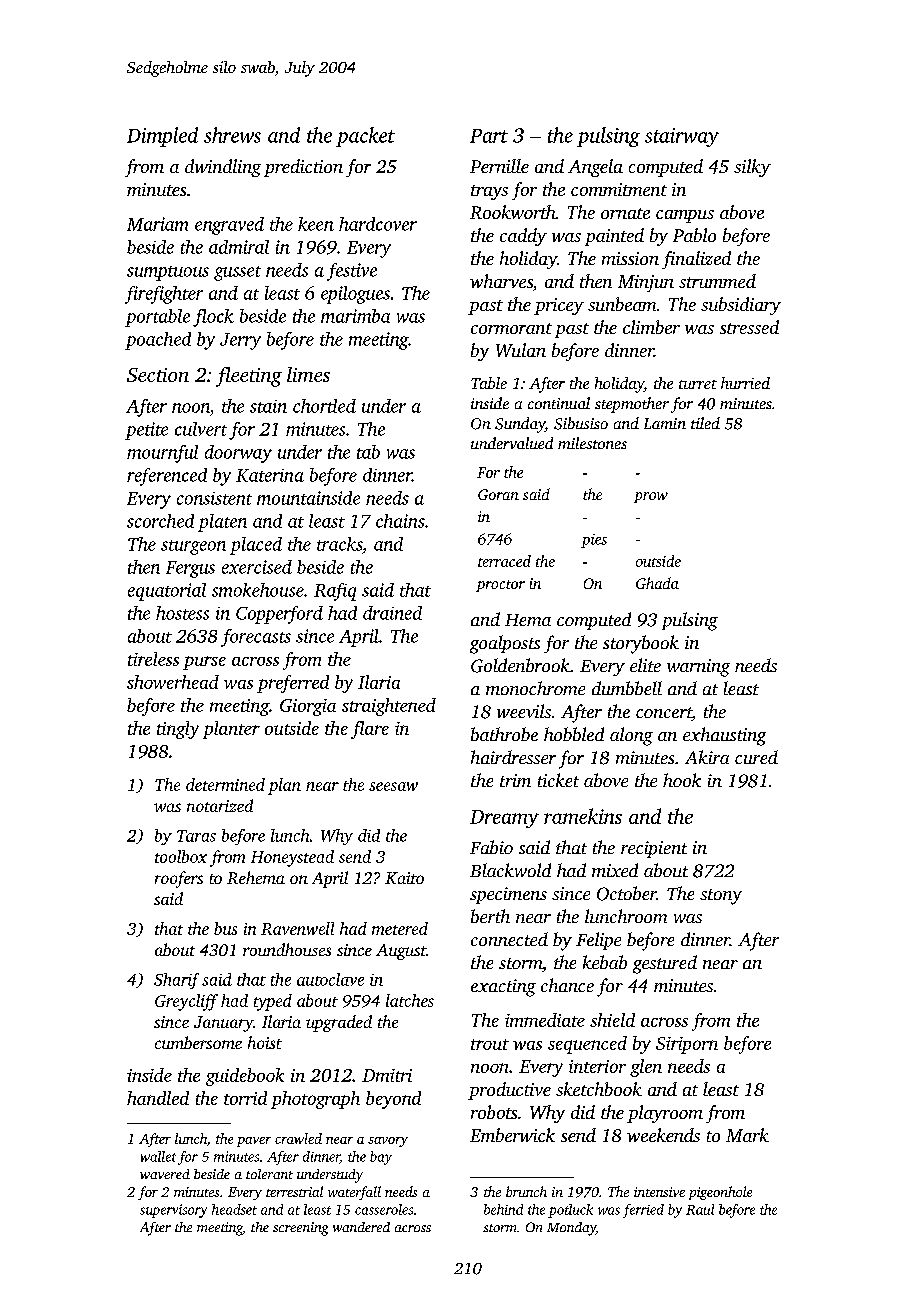 This document has width=908, height=1316. I want to click on festive, so click(352, 272).
